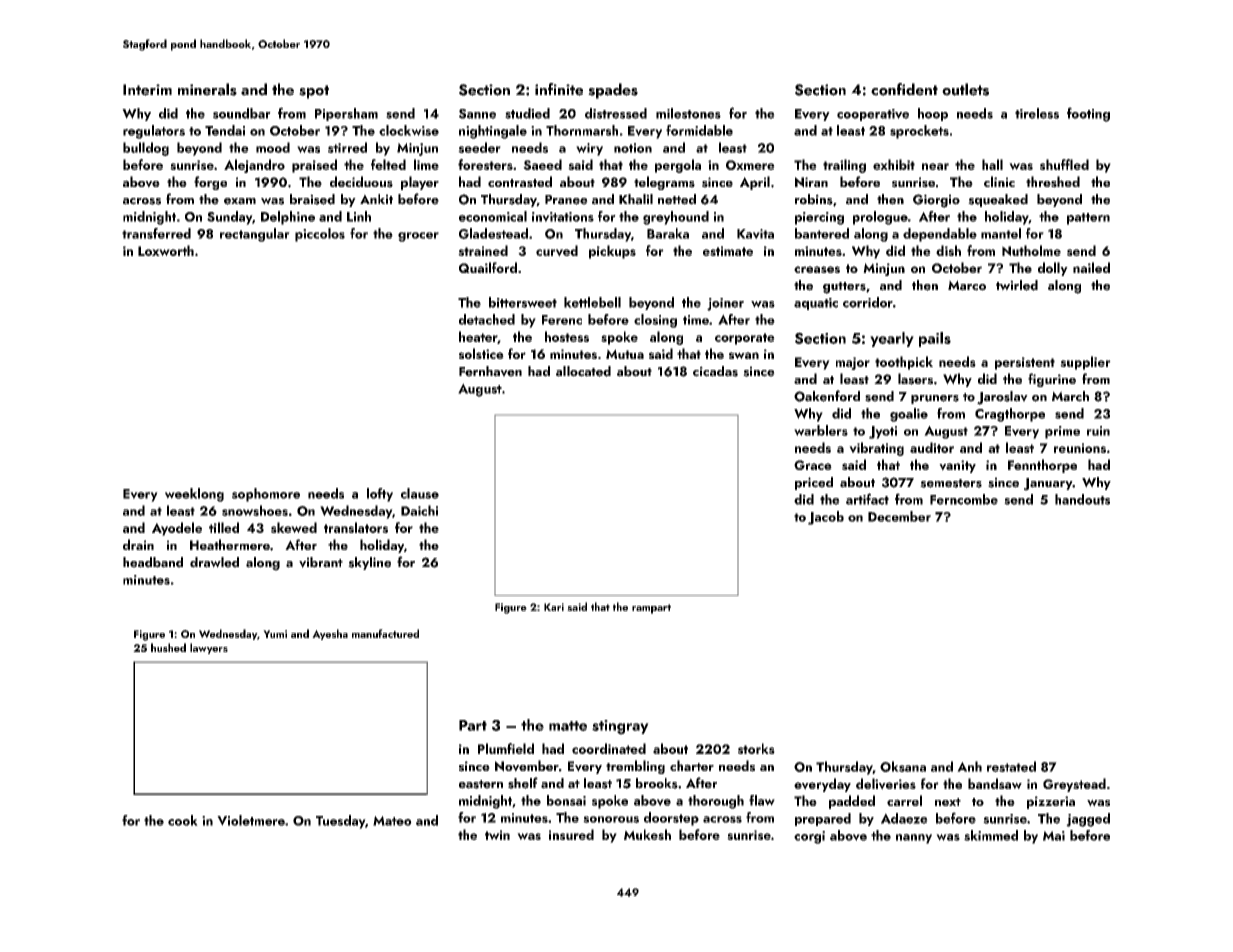 The image size is (1233, 952). I want to click on Fernhaven, so click(490, 371).
